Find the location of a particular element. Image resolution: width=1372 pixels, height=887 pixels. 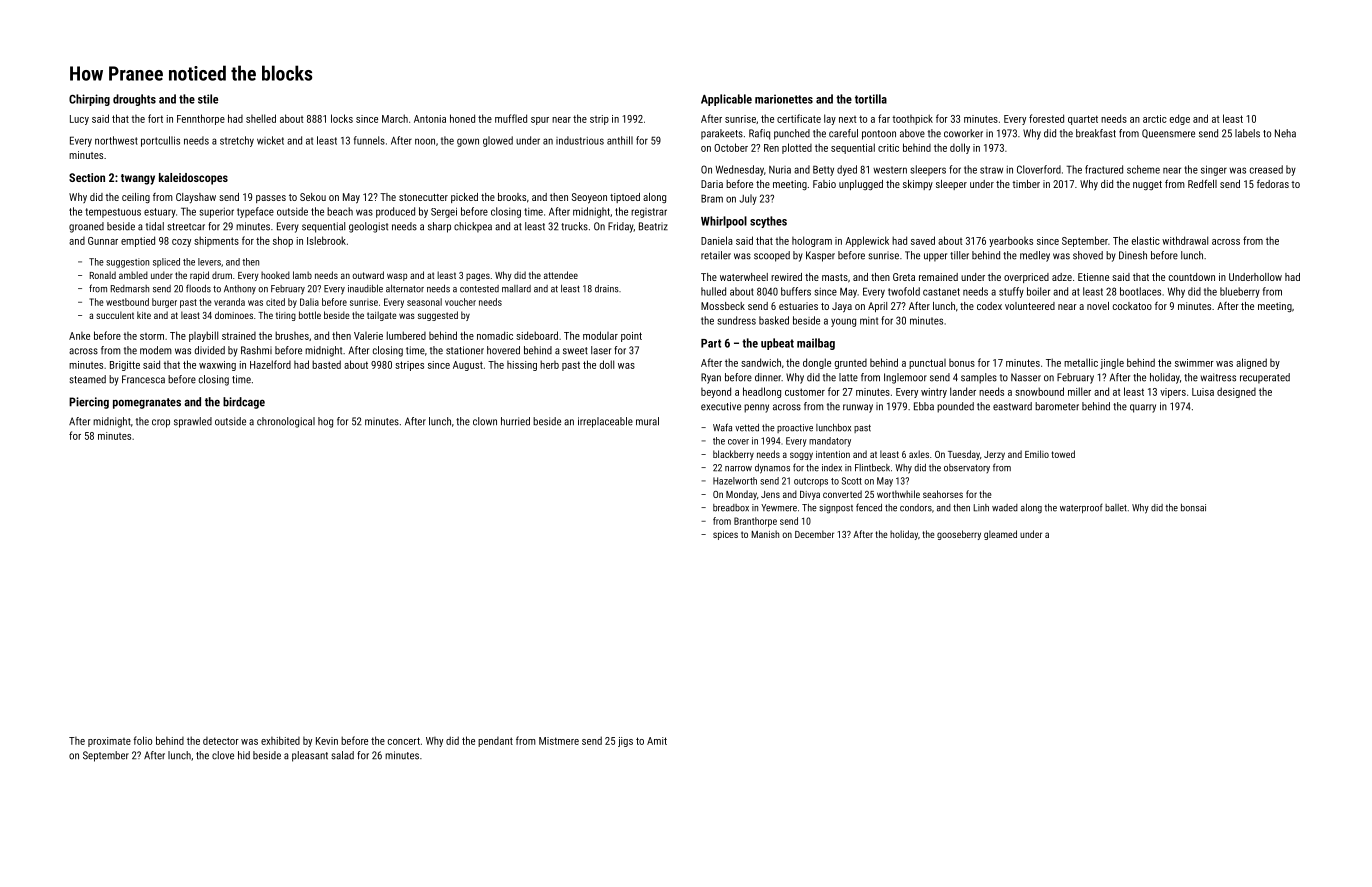

snowbound is located at coordinates (1039, 391).
